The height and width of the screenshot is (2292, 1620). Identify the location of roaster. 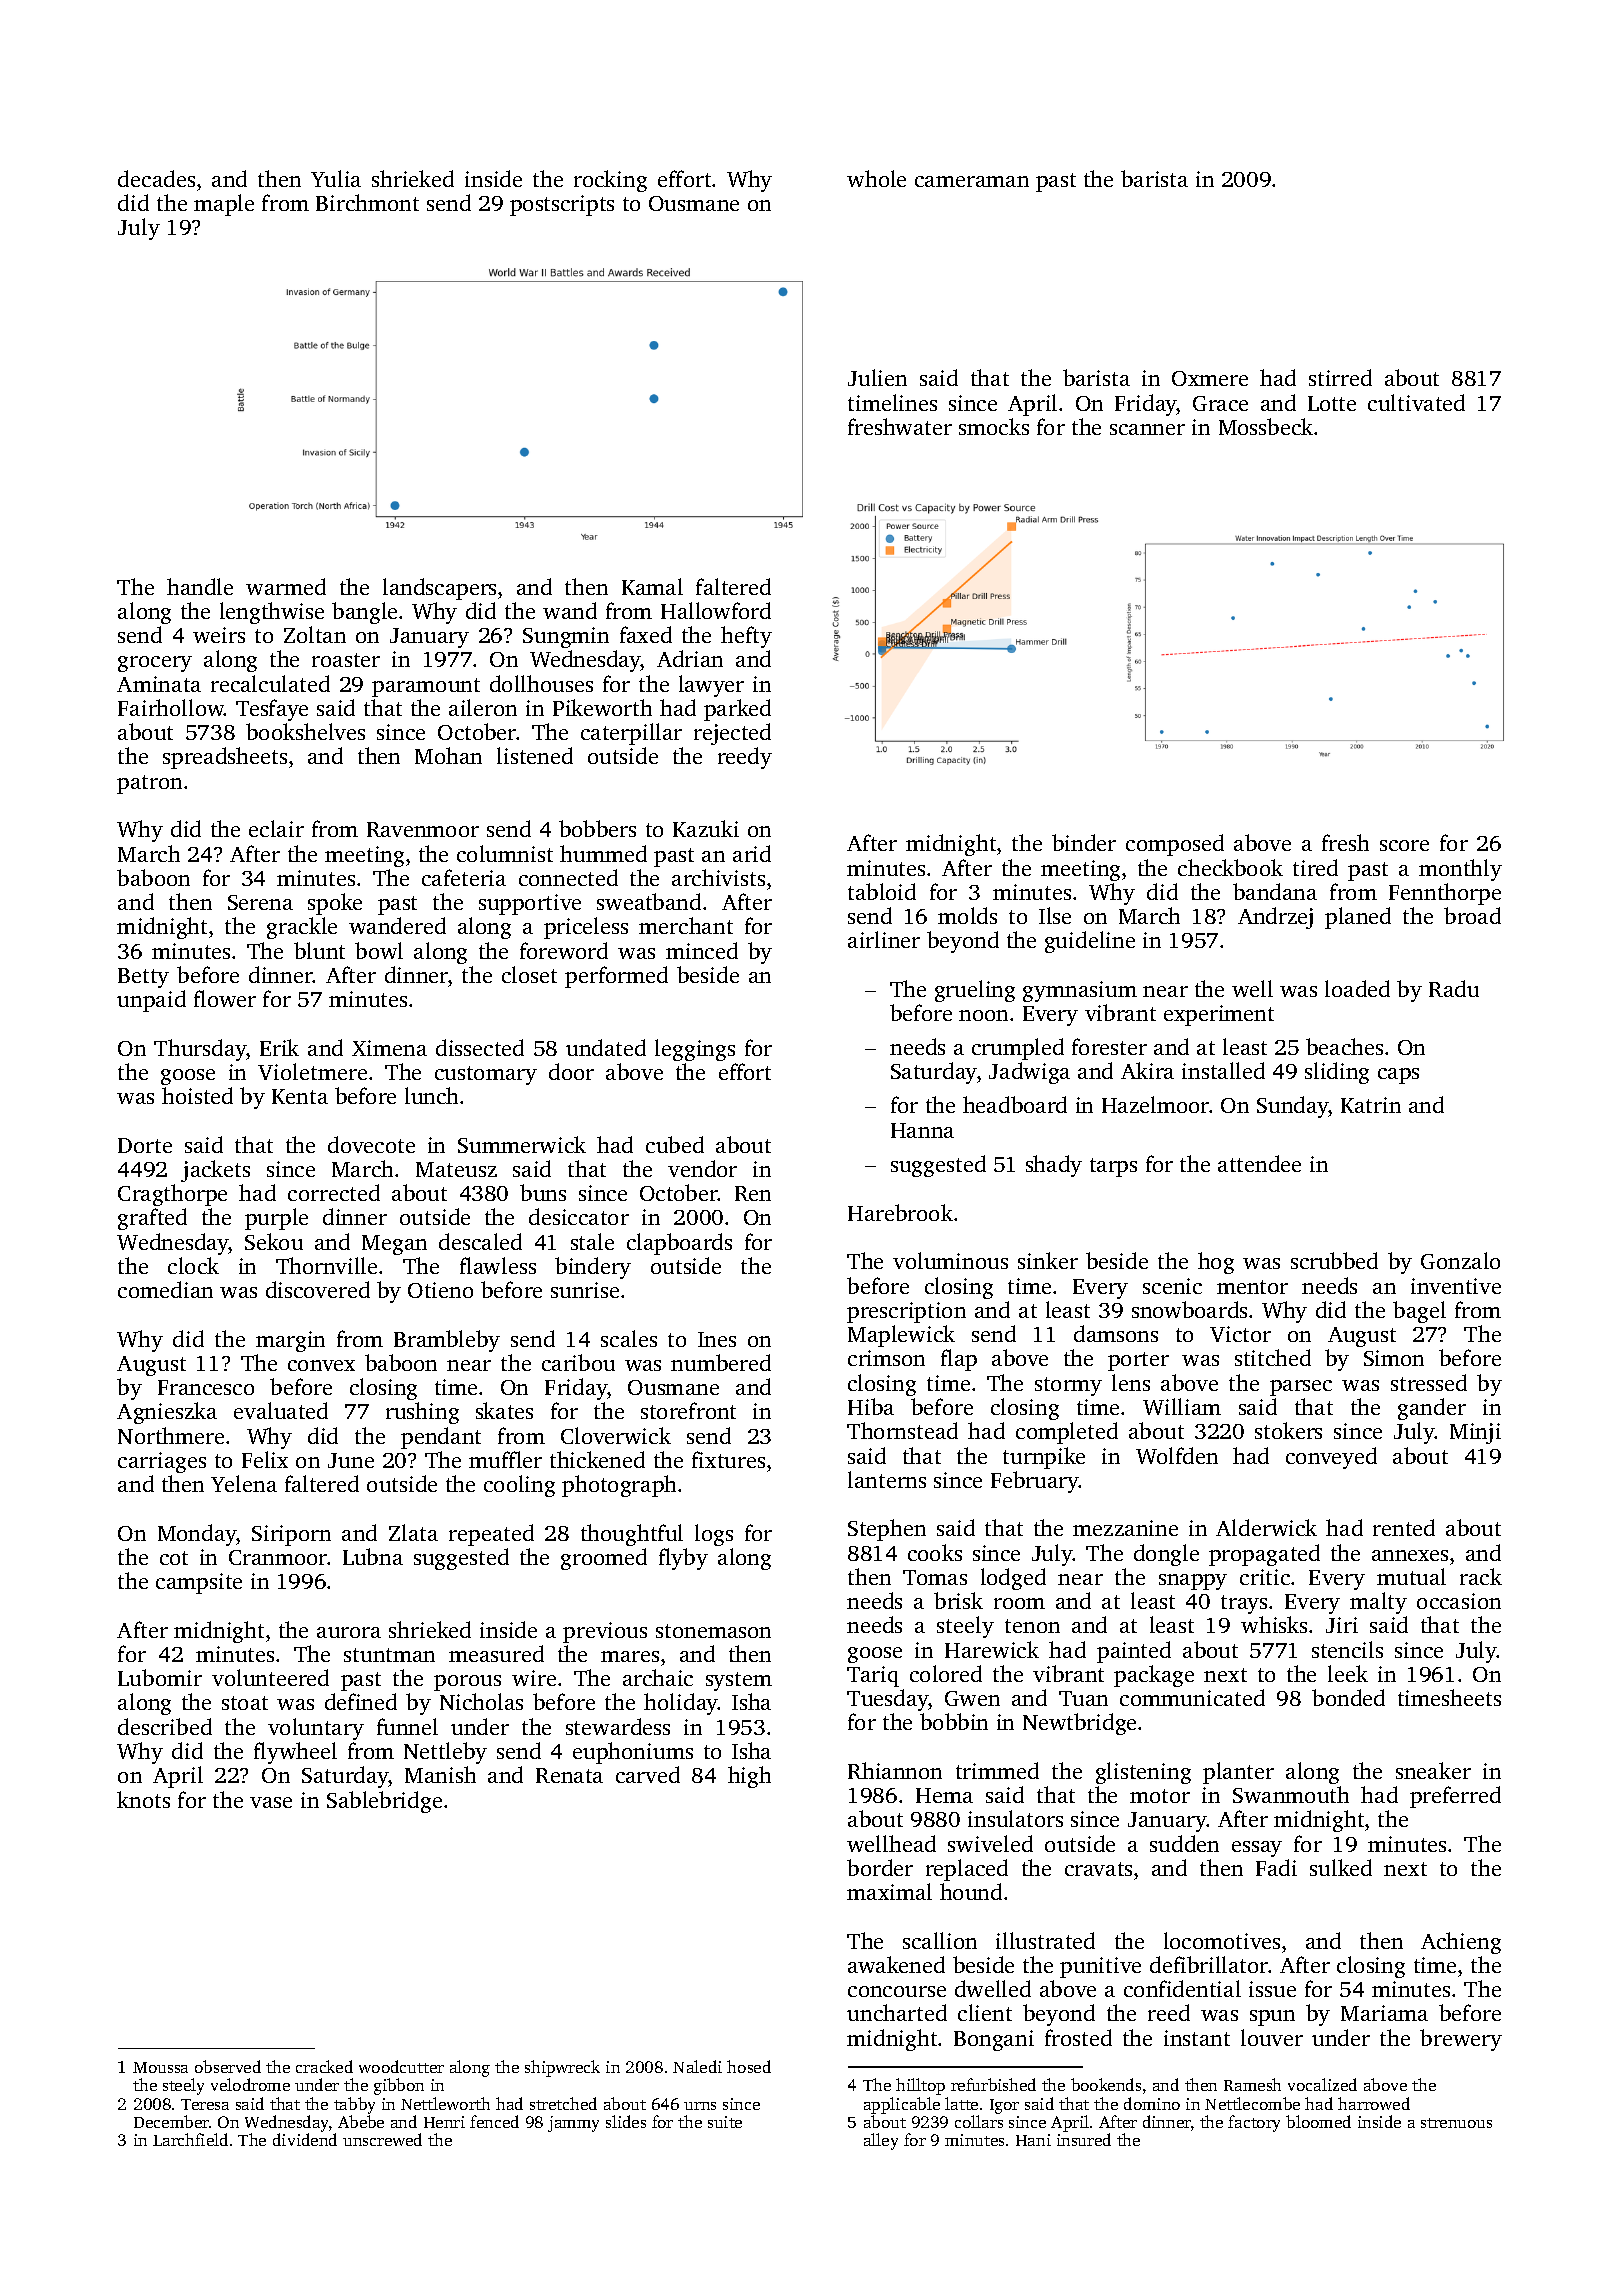
(346, 660).
